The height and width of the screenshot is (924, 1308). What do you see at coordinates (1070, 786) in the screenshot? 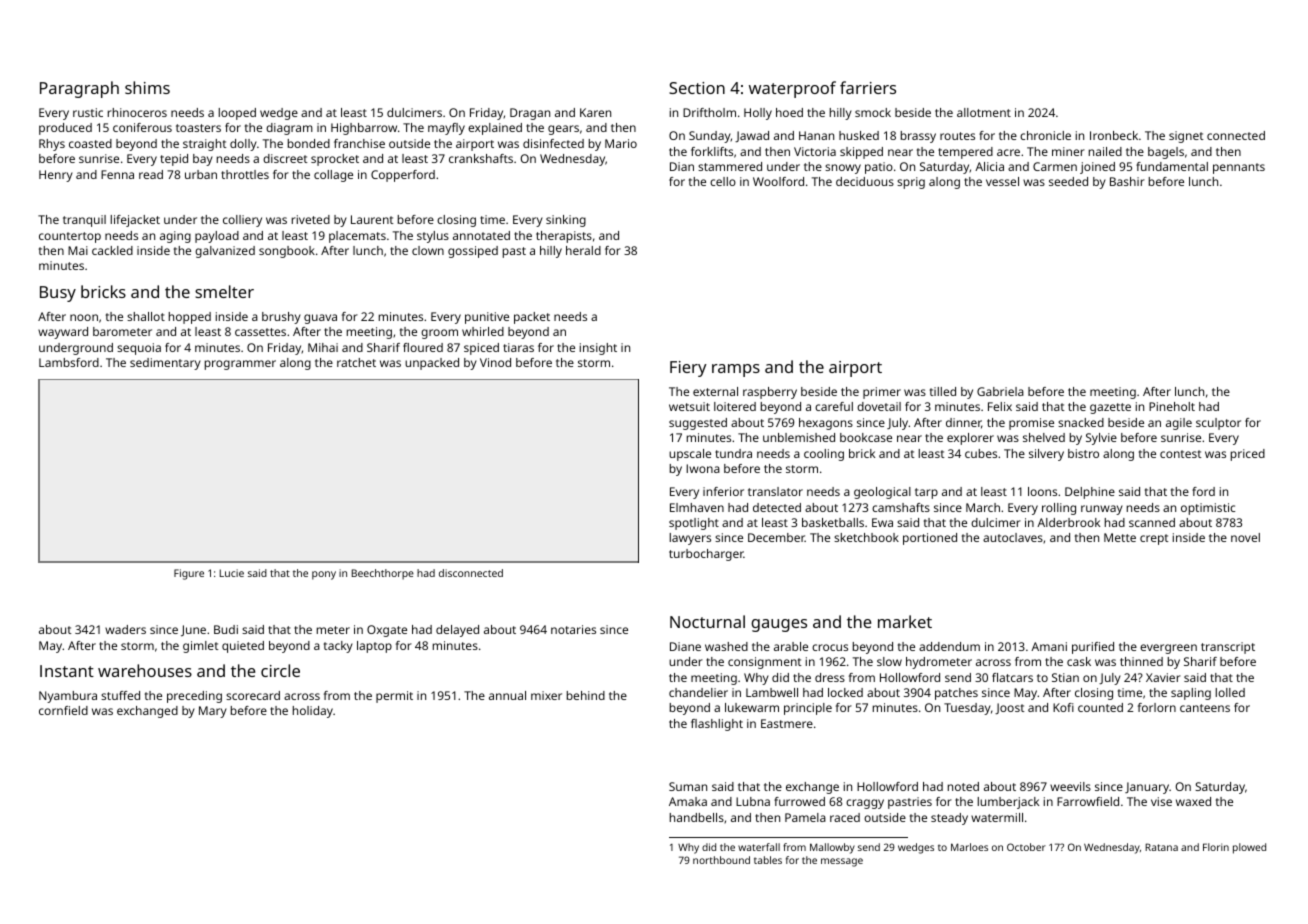
I see `weevils` at bounding box center [1070, 786].
